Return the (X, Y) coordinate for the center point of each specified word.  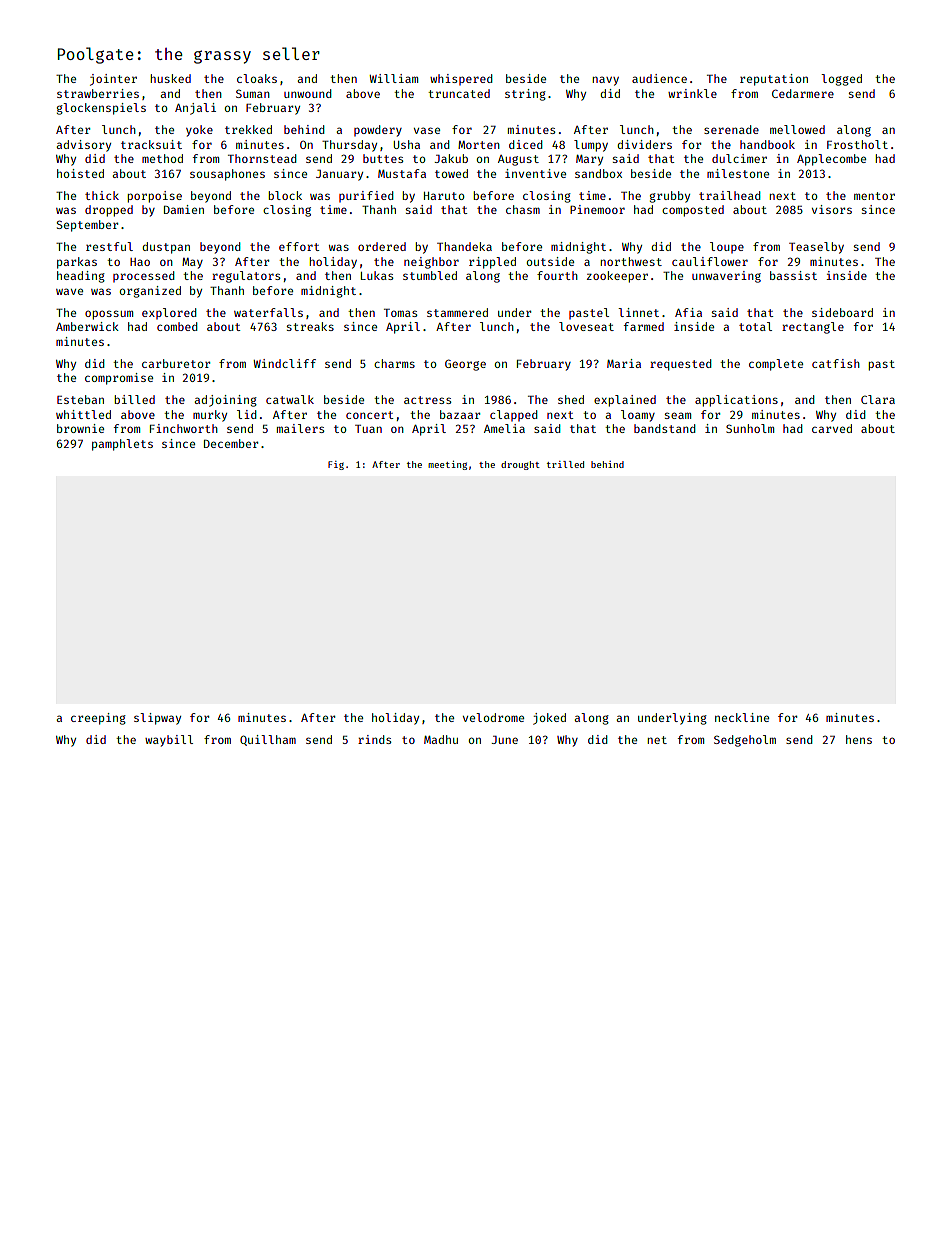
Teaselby (816, 248)
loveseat (586, 326)
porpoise (154, 197)
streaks (310, 326)
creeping (98, 719)
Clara (878, 399)
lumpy (591, 146)
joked (549, 719)
